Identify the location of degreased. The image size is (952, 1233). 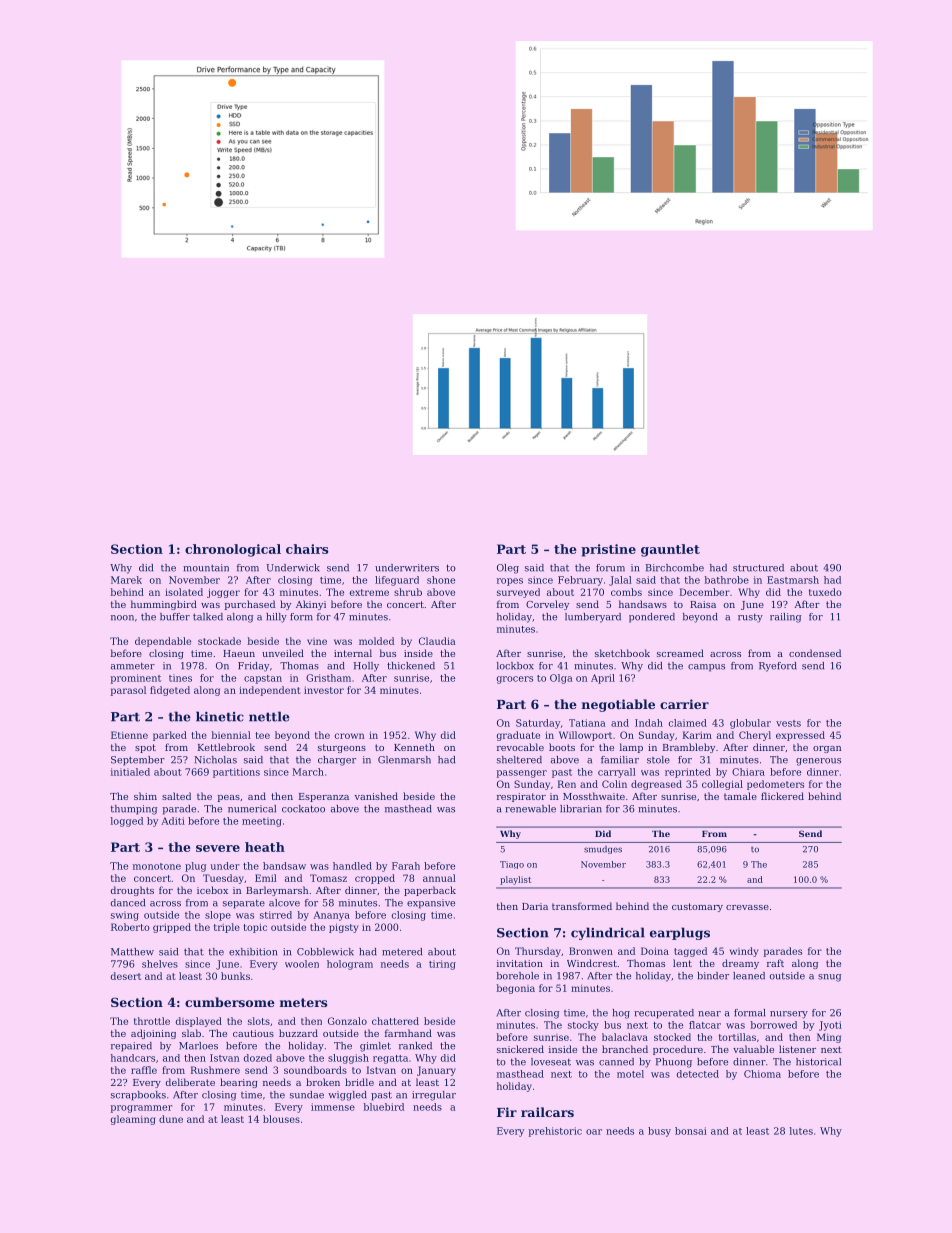
(656, 785).
